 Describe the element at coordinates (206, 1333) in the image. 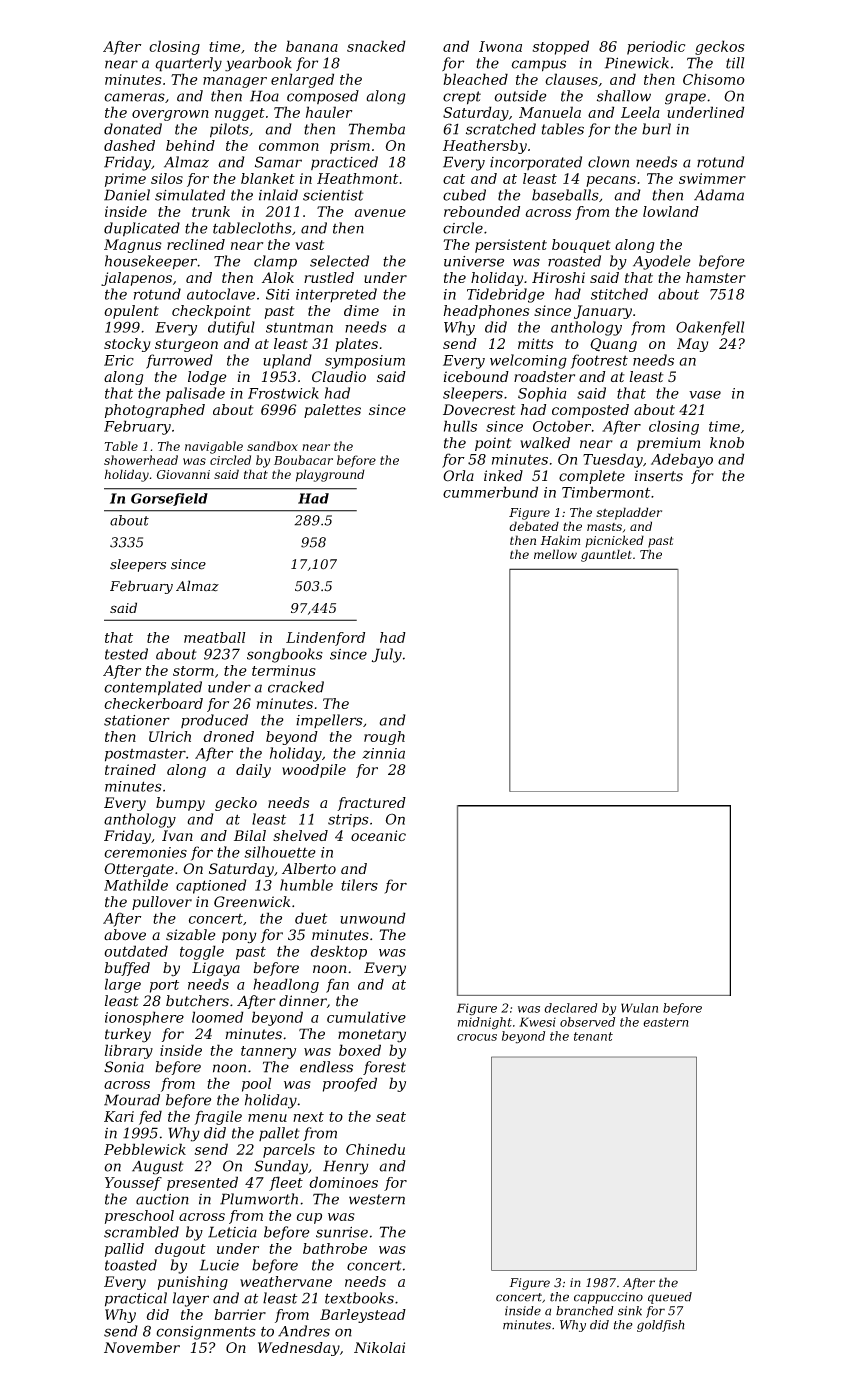

I see `consignments` at that location.
